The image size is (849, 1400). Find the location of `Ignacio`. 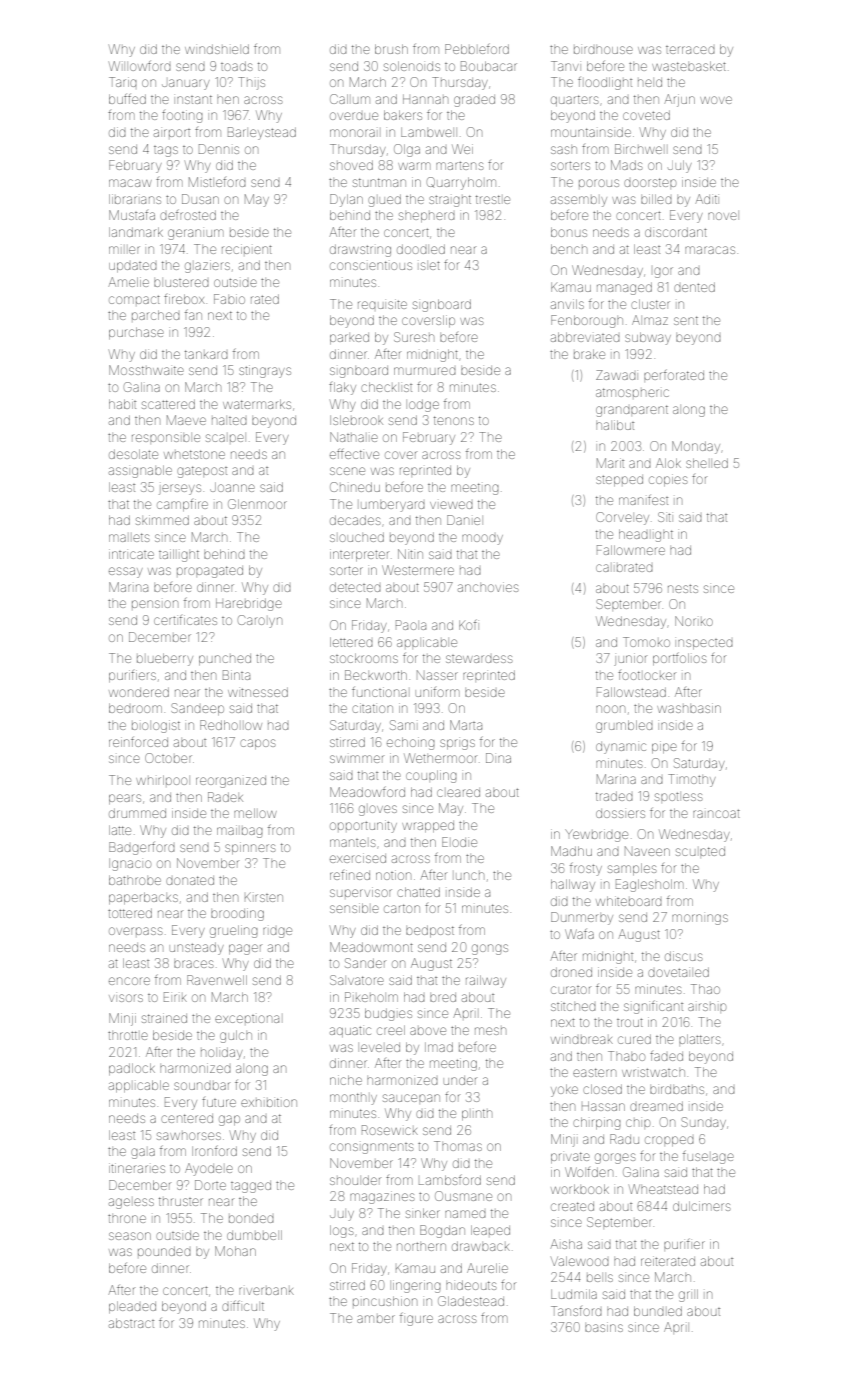

Ignacio is located at coordinates (130, 865).
